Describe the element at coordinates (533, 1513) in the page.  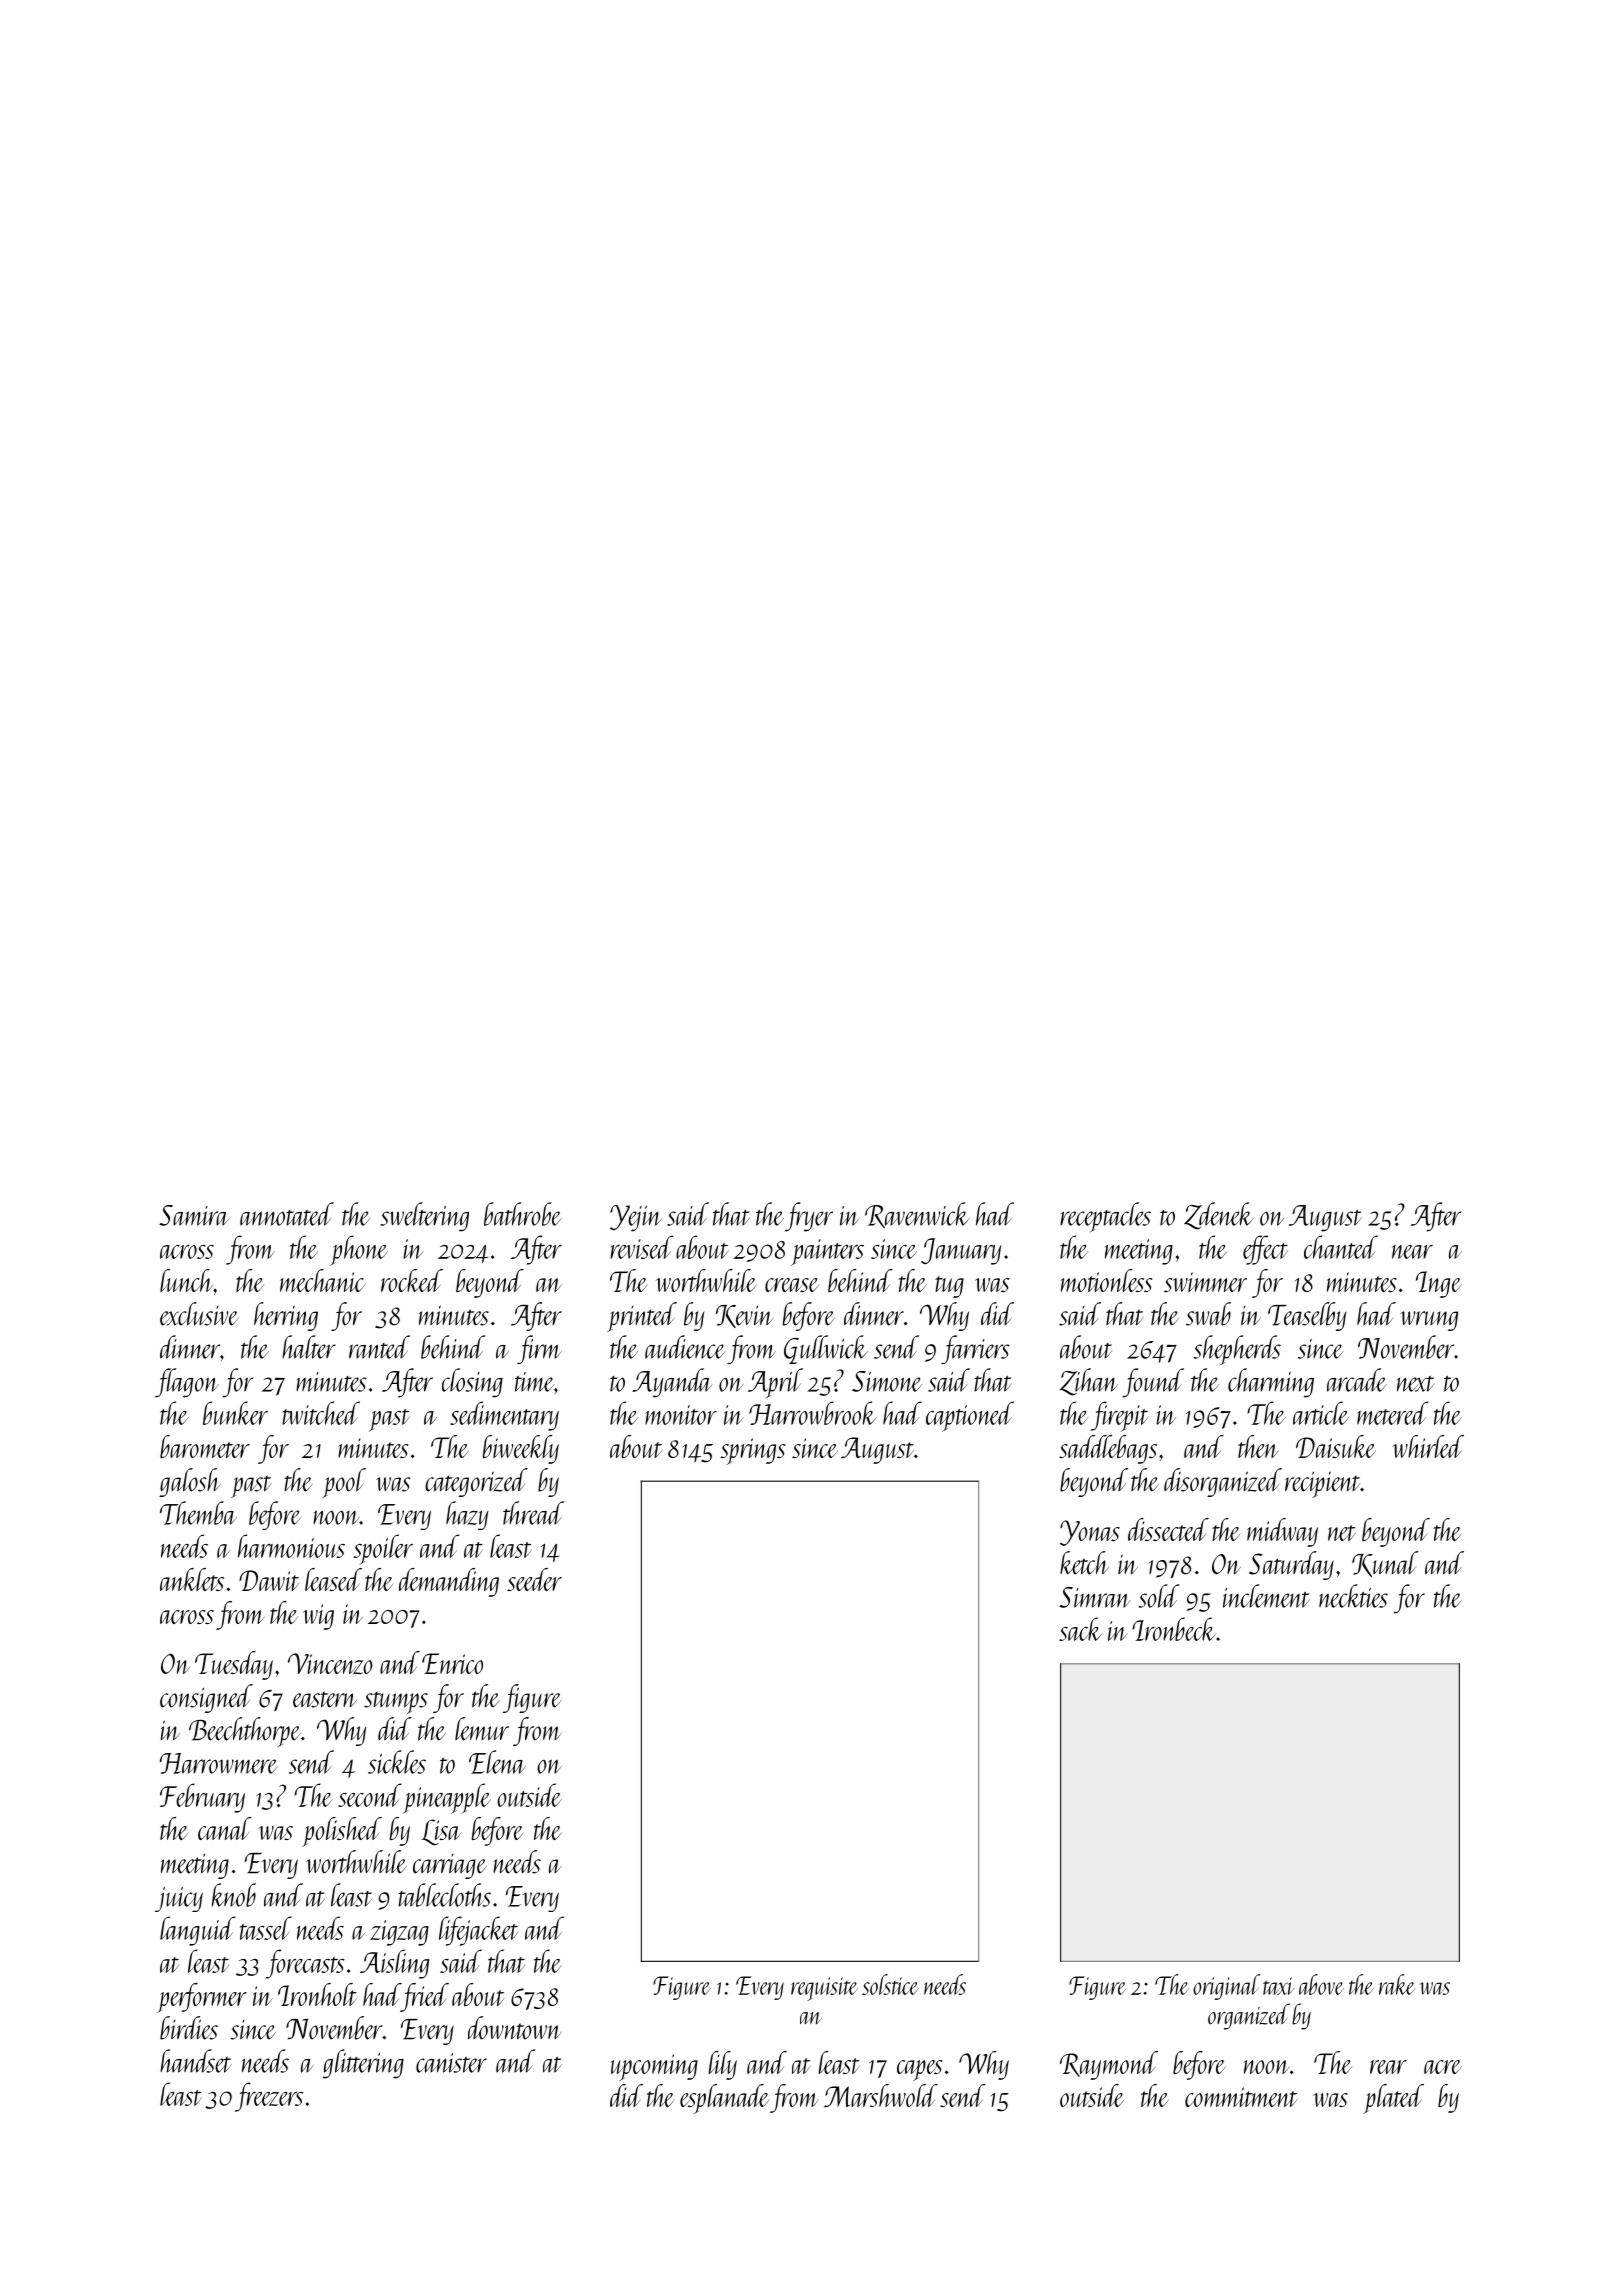
I see `thread` at that location.
